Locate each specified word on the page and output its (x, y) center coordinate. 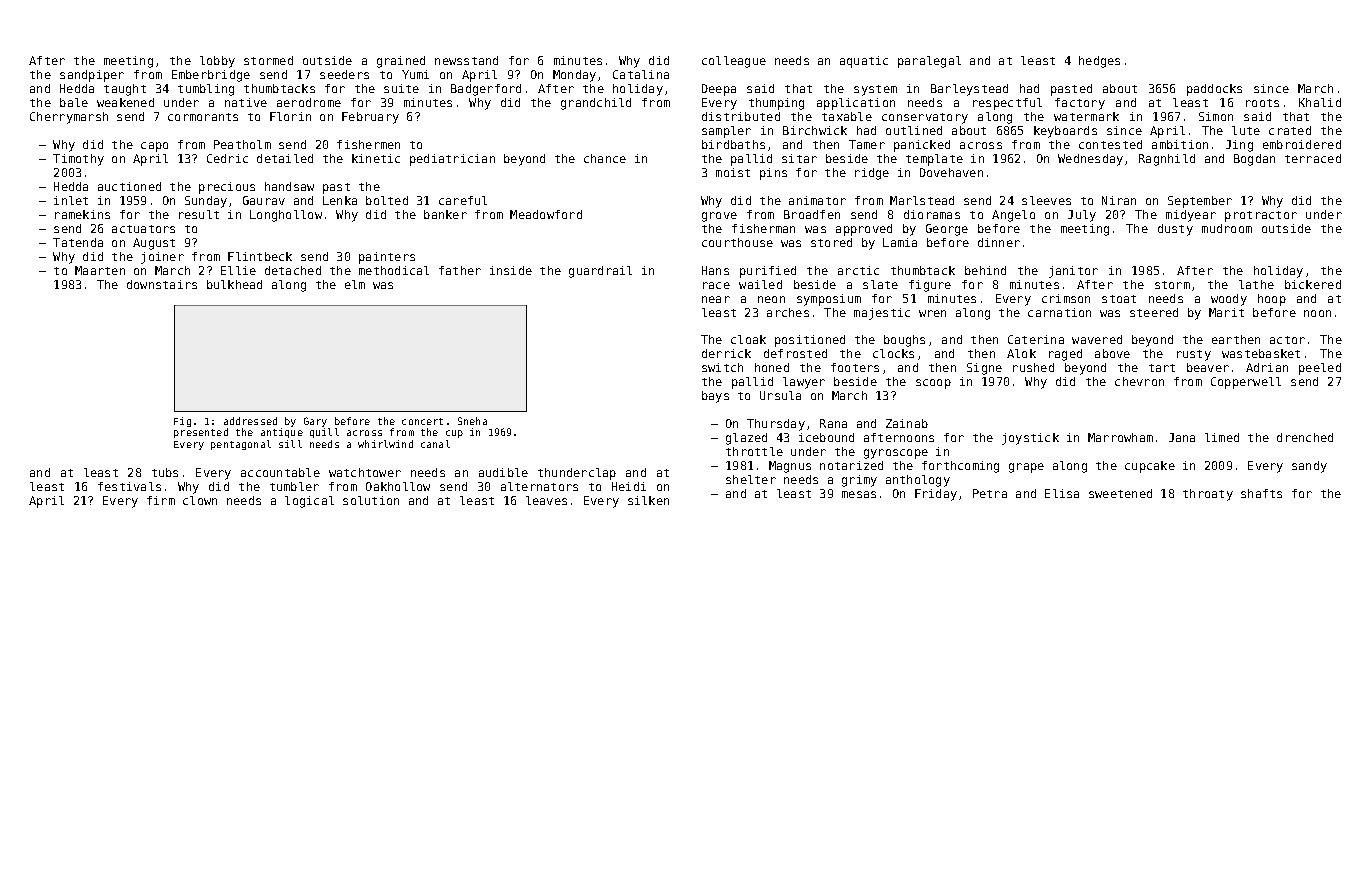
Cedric (227, 158)
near (716, 299)
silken (648, 500)
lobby (217, 62)
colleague (734, 62)
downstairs (162, 284)
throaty (1208, 495)
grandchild (596, 104)
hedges (1099, 62)
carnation (1059, 312)
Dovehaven (951, 172)
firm (161, 500)
